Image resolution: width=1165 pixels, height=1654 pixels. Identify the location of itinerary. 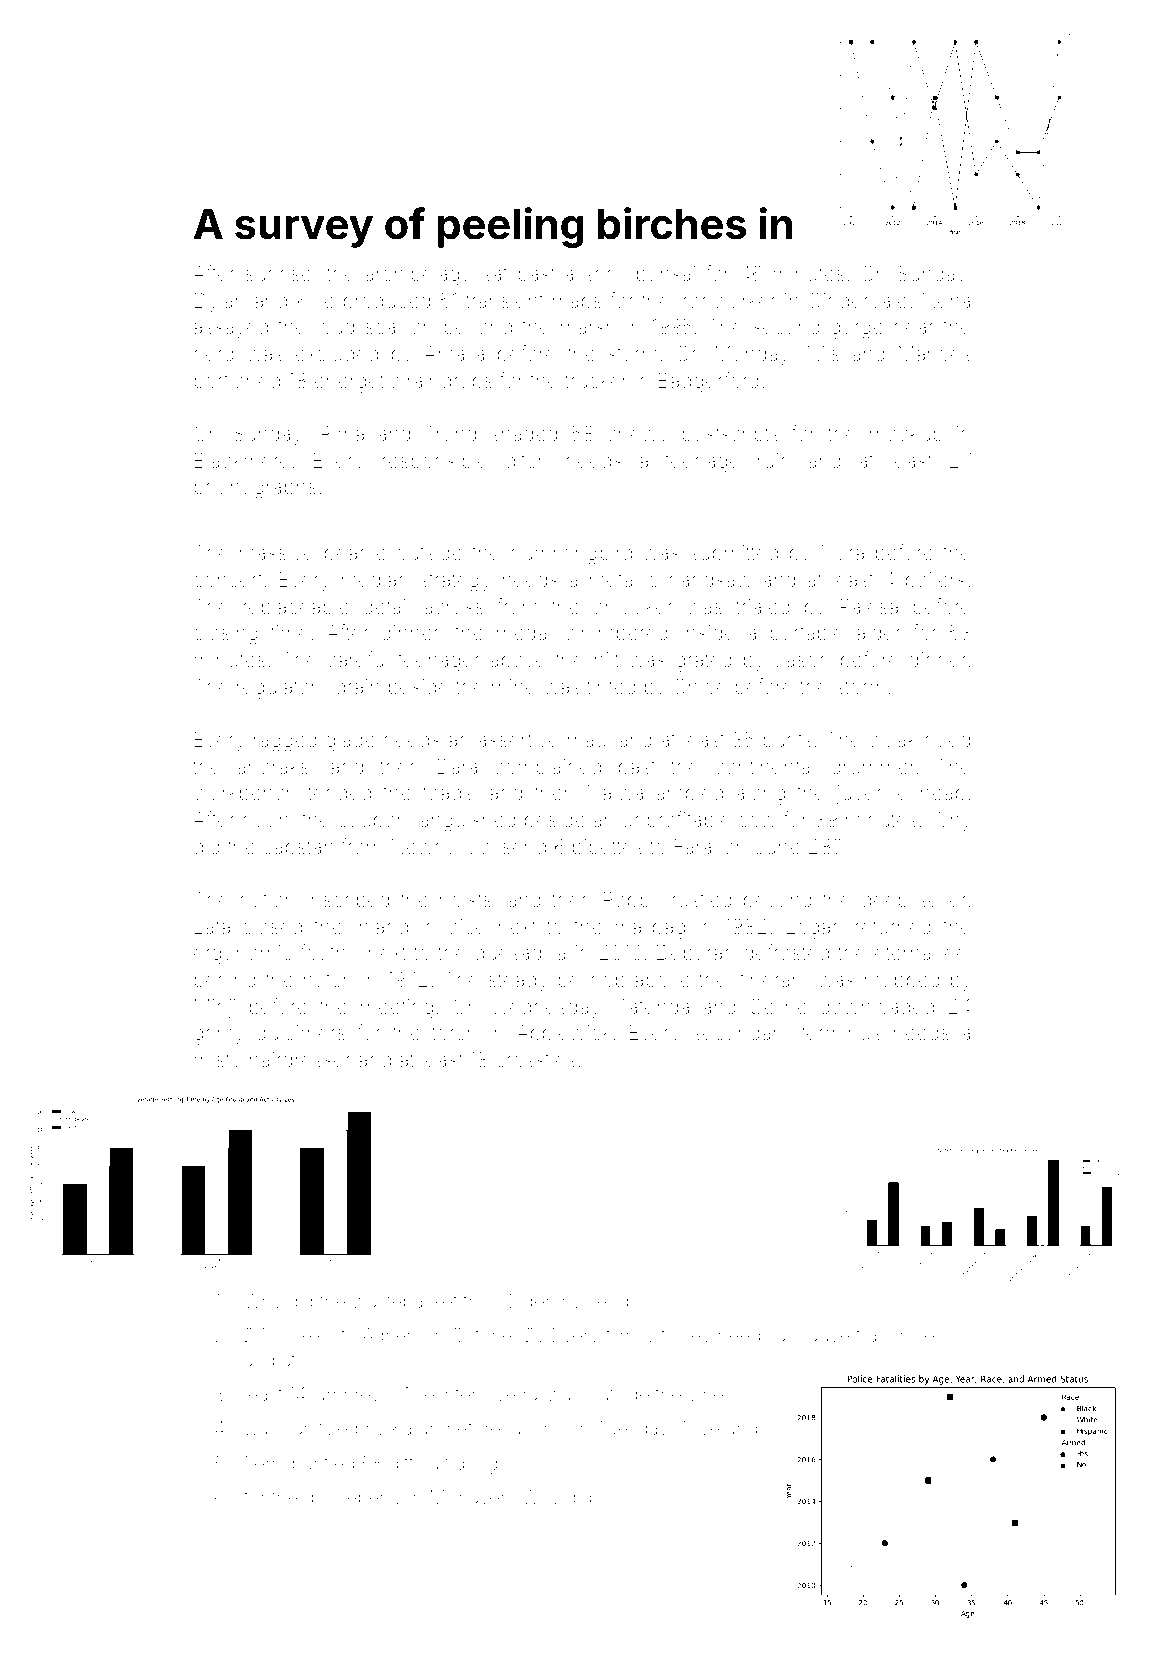
(773, 982).
